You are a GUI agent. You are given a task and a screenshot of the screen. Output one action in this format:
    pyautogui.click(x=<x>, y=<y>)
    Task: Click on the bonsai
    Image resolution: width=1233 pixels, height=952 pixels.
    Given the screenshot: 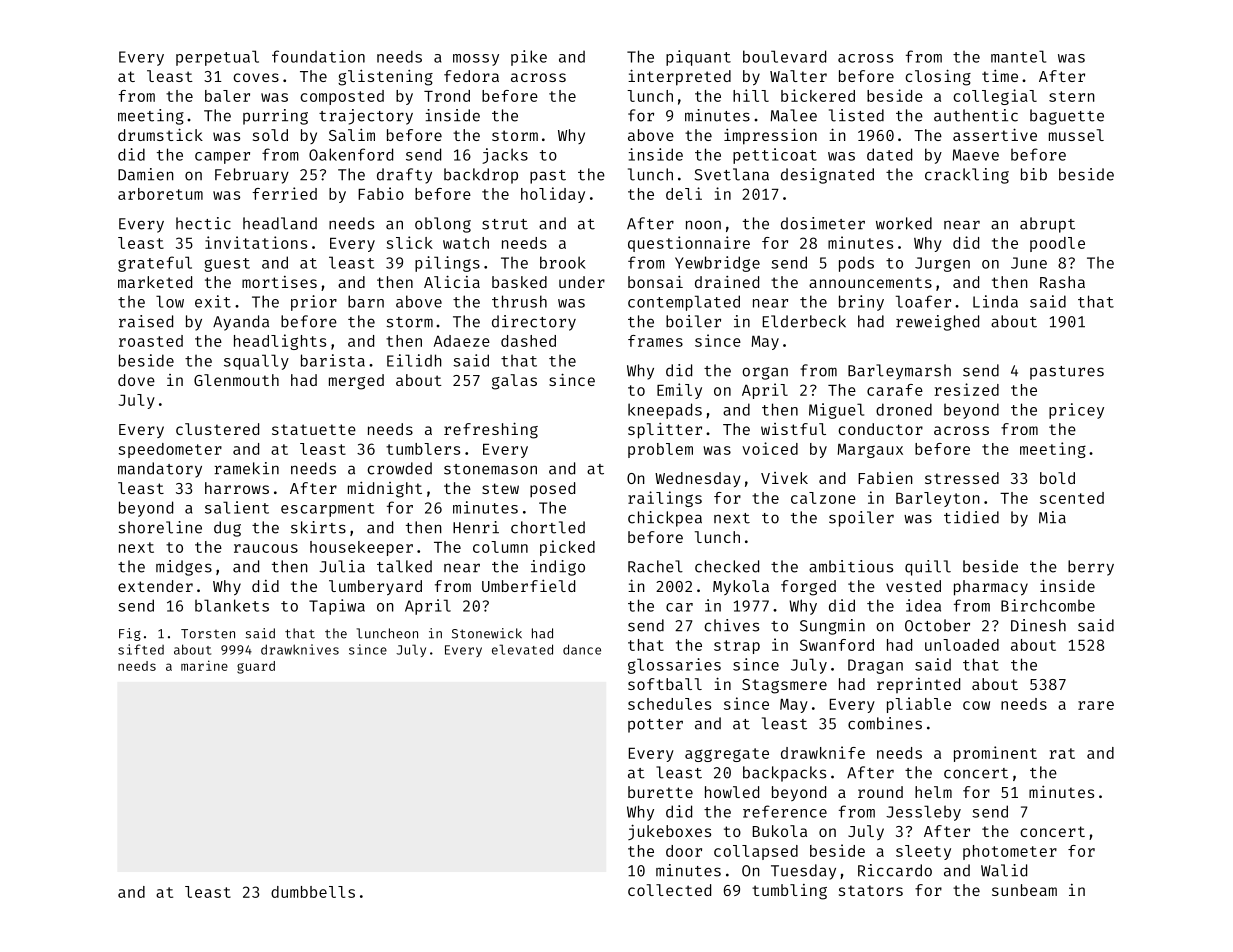 What is the action you would take?
    pyautogui.click(x=655, y=282)
